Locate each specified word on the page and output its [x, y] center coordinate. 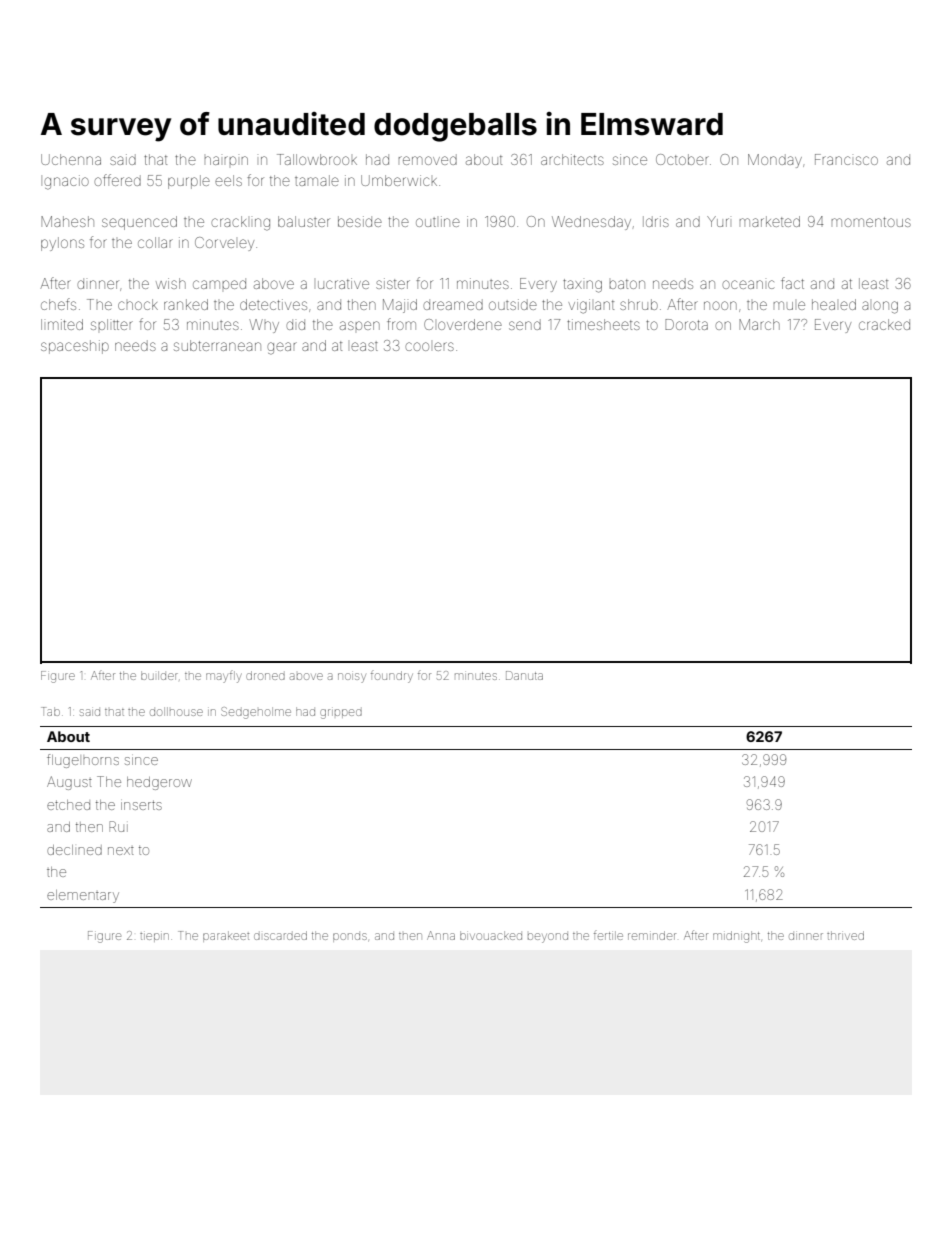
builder [159, 675]
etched [68, 805]
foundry [392, 677]
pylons [62, 244]
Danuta [524, 675]
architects [572, 159]
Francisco [846, 159]
